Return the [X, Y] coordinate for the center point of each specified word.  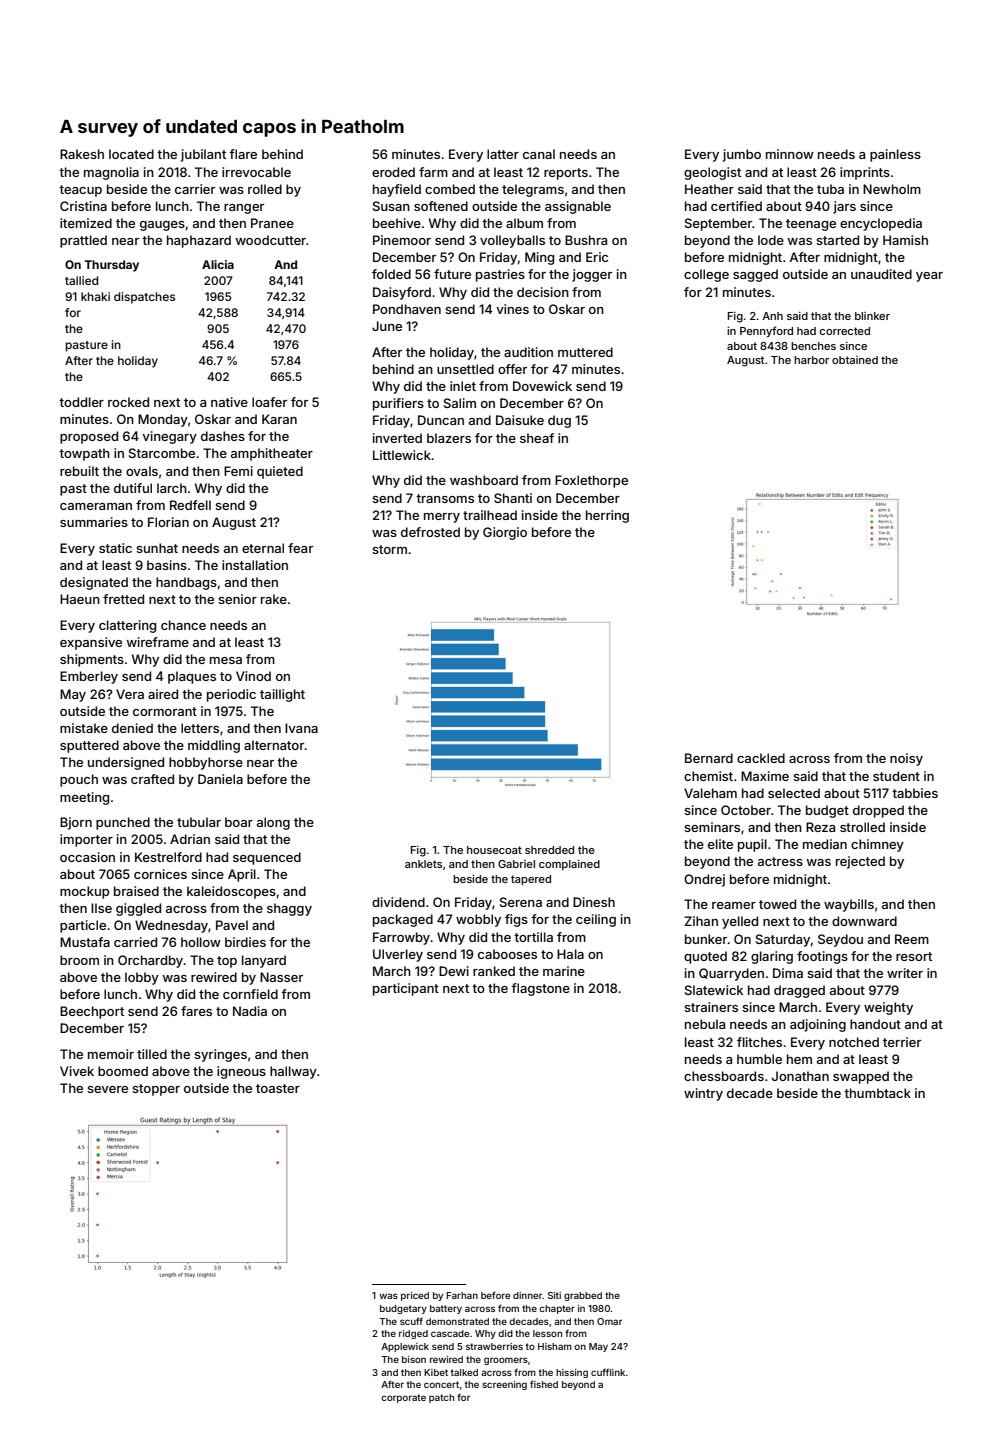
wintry [703, 1094]
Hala [570, 954]
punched [123, 823]
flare [243, 154]
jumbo [742, 155]
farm [433, 172]
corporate [403, 1398]
